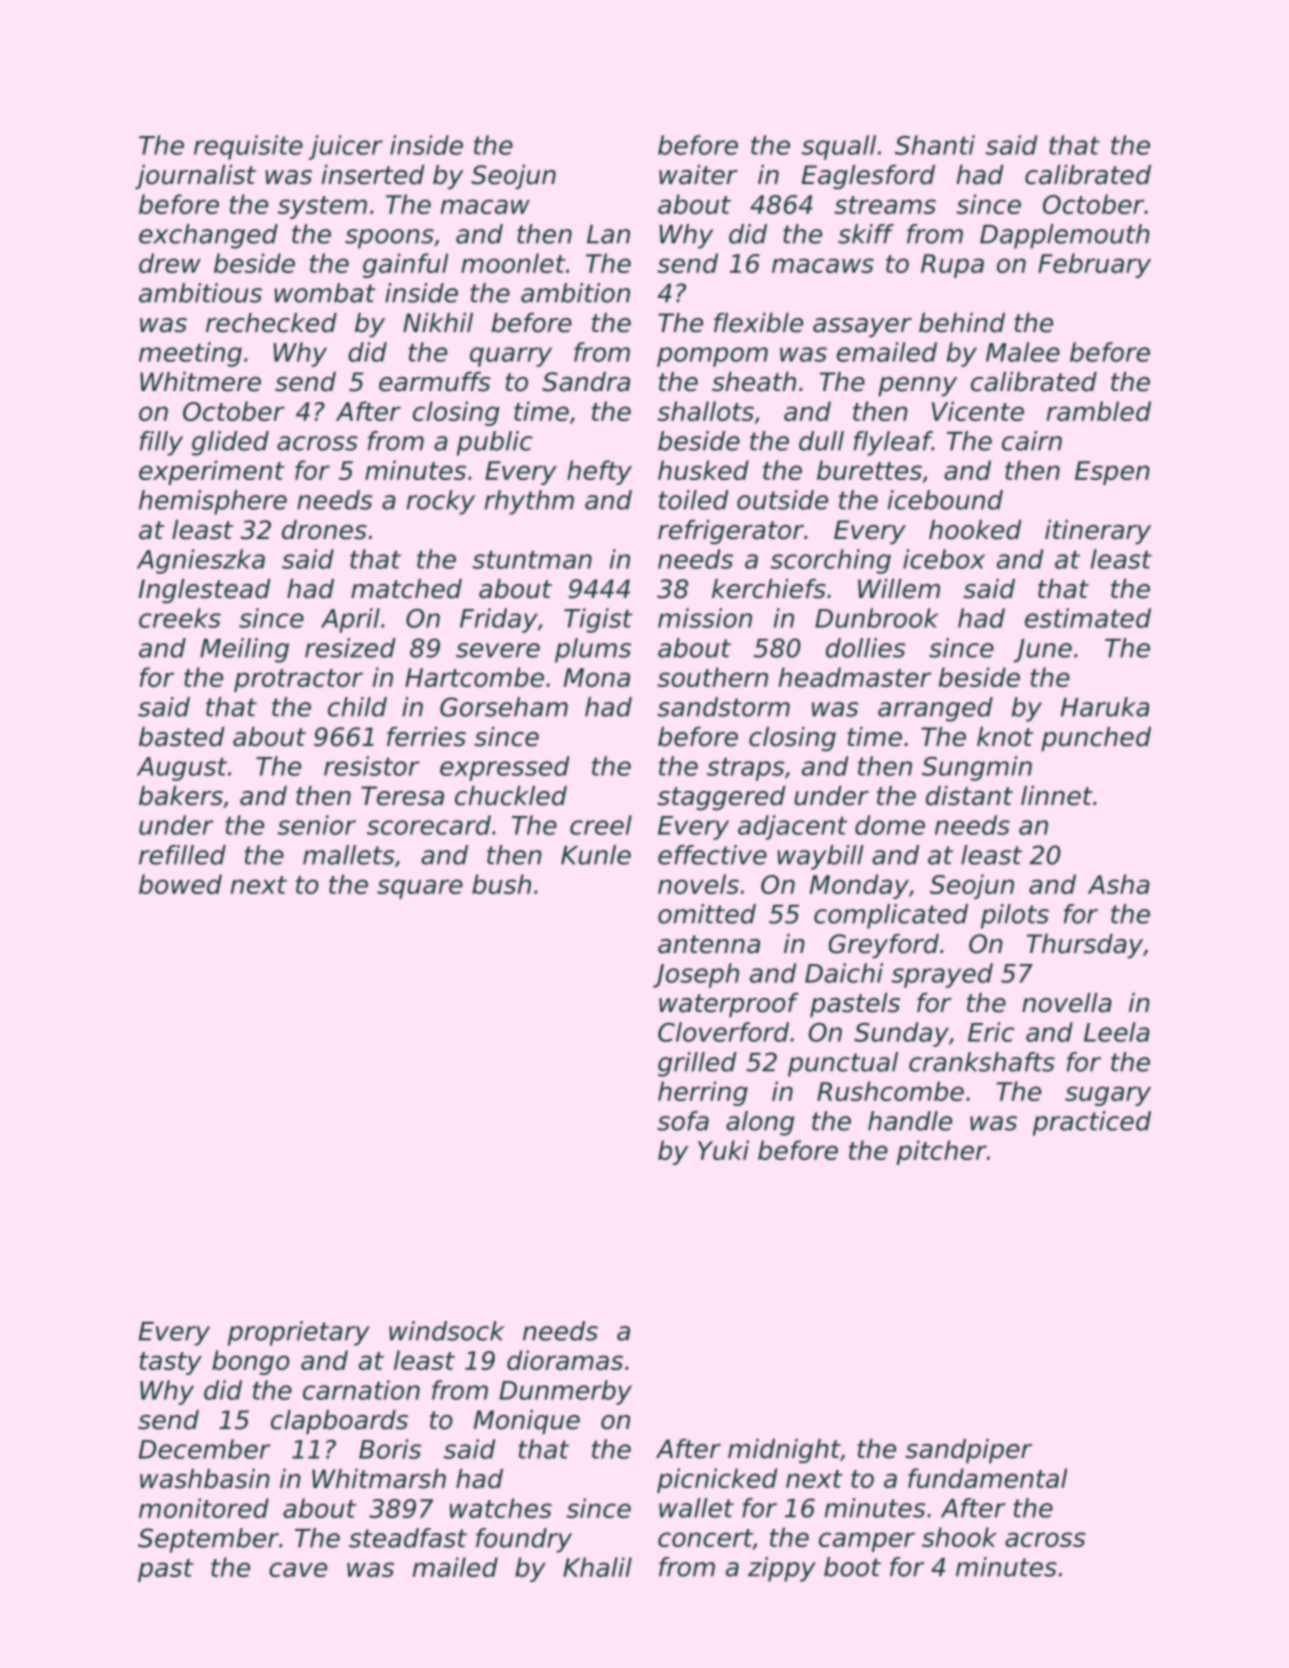 This document has height=1668, width=1289. I want to click on square, so click(420, 889).
